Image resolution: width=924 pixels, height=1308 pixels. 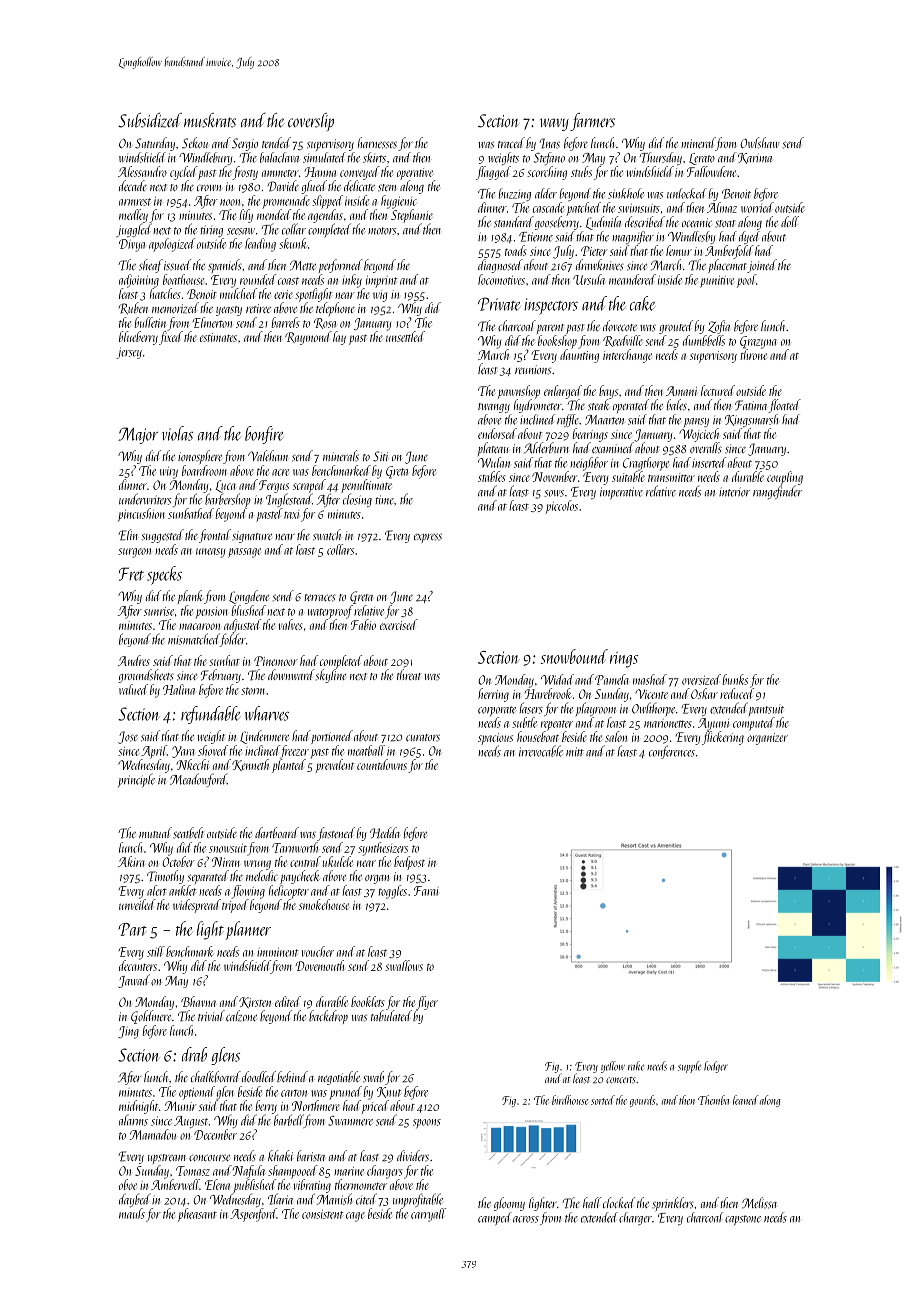 I want to click on pheasant, so click(x=197, y=1215).
